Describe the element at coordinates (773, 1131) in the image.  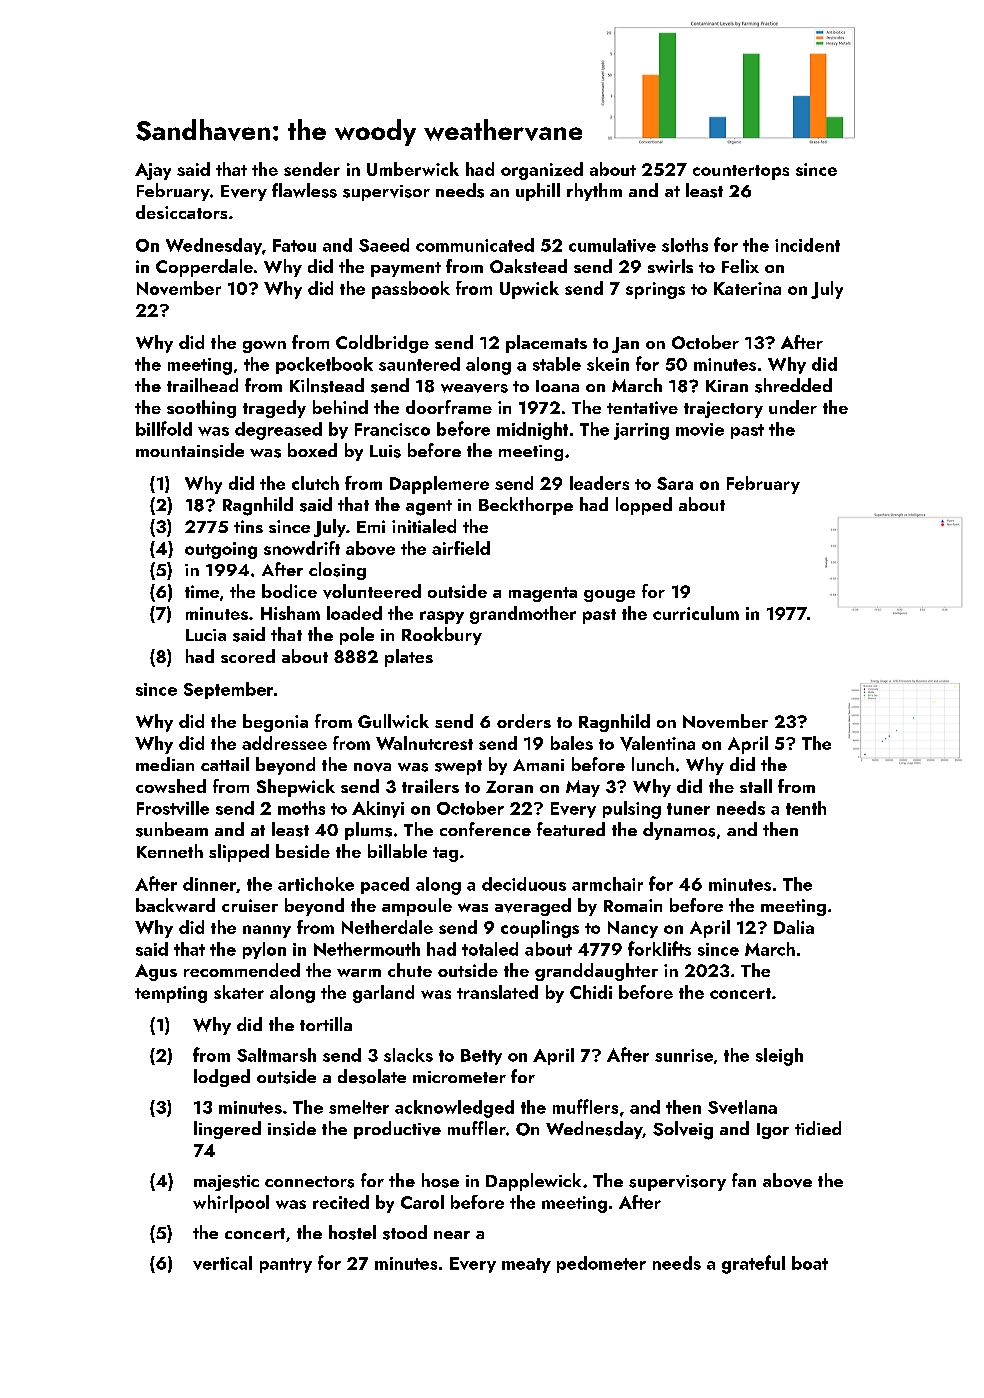
I see `Igor` at that location.
